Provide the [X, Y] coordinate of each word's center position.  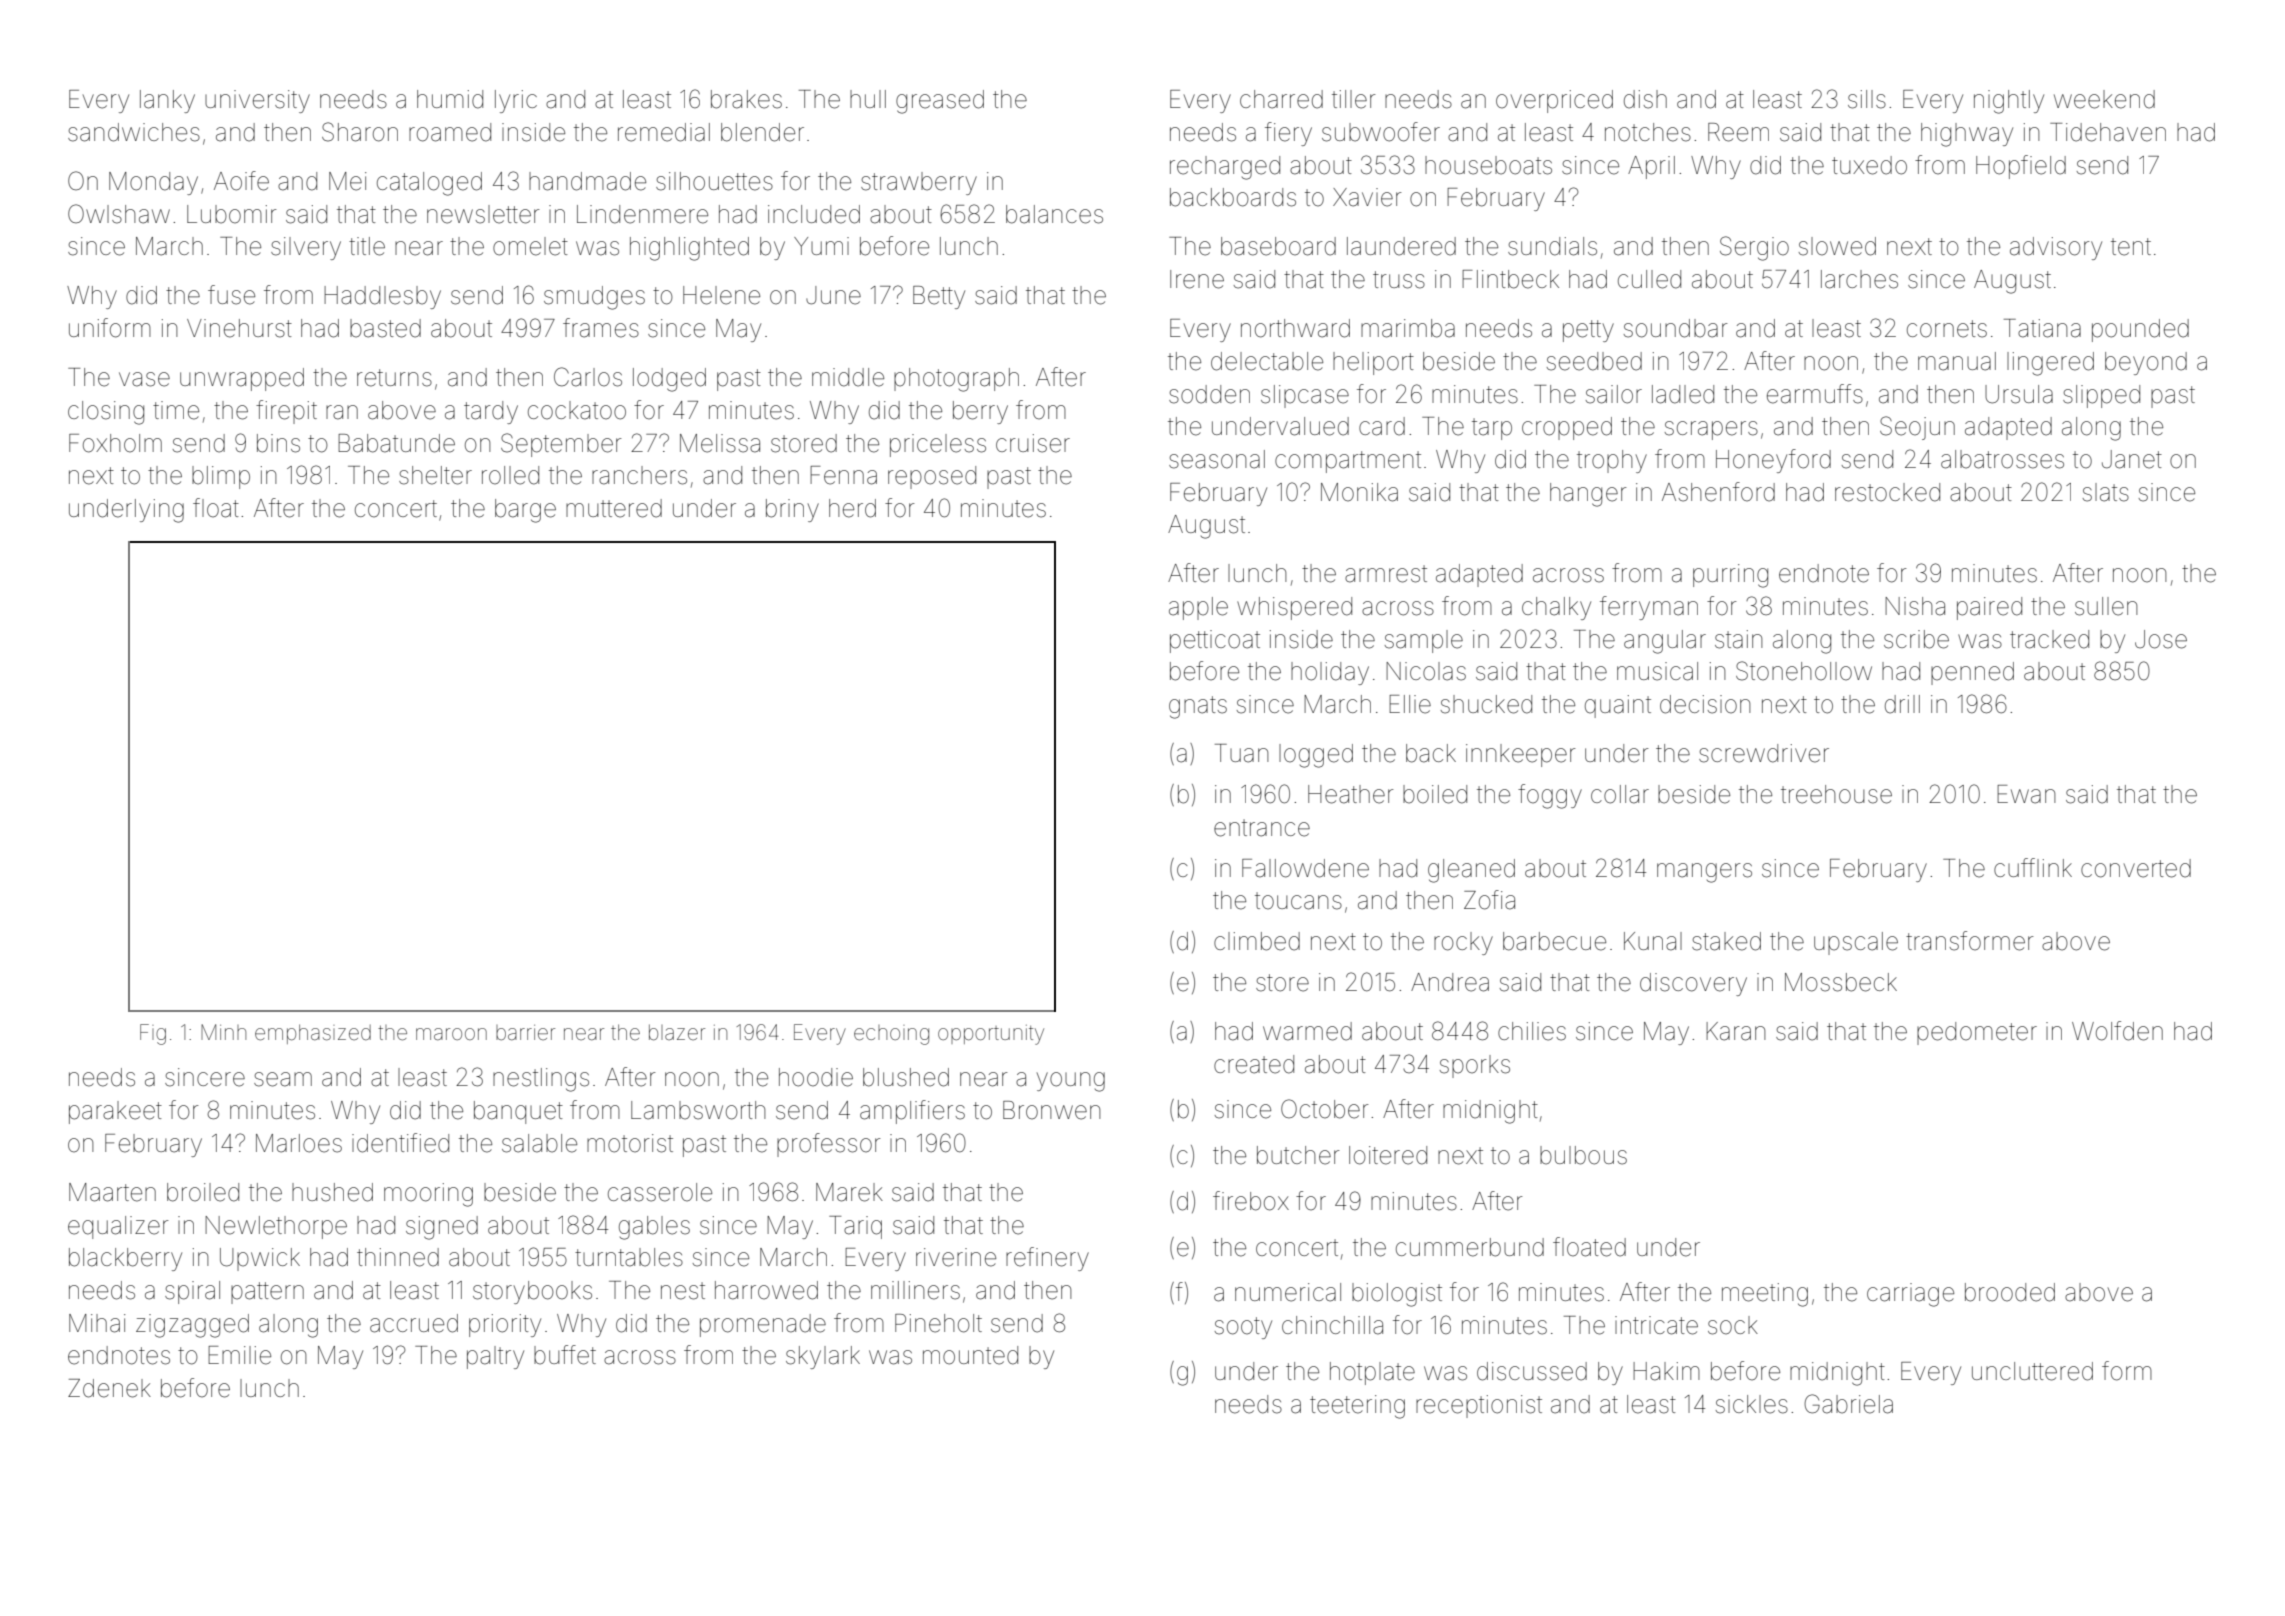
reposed [932, 477]
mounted [970, 1355]
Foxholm [115, 443]
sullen [2106, 606]
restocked [1887, 492]
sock [1733, 1325]
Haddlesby [382, 297]
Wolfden [2117, 1031]
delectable [1267, 361]
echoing [891, 1035]
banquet [518, 1112]
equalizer [118, 1227]
